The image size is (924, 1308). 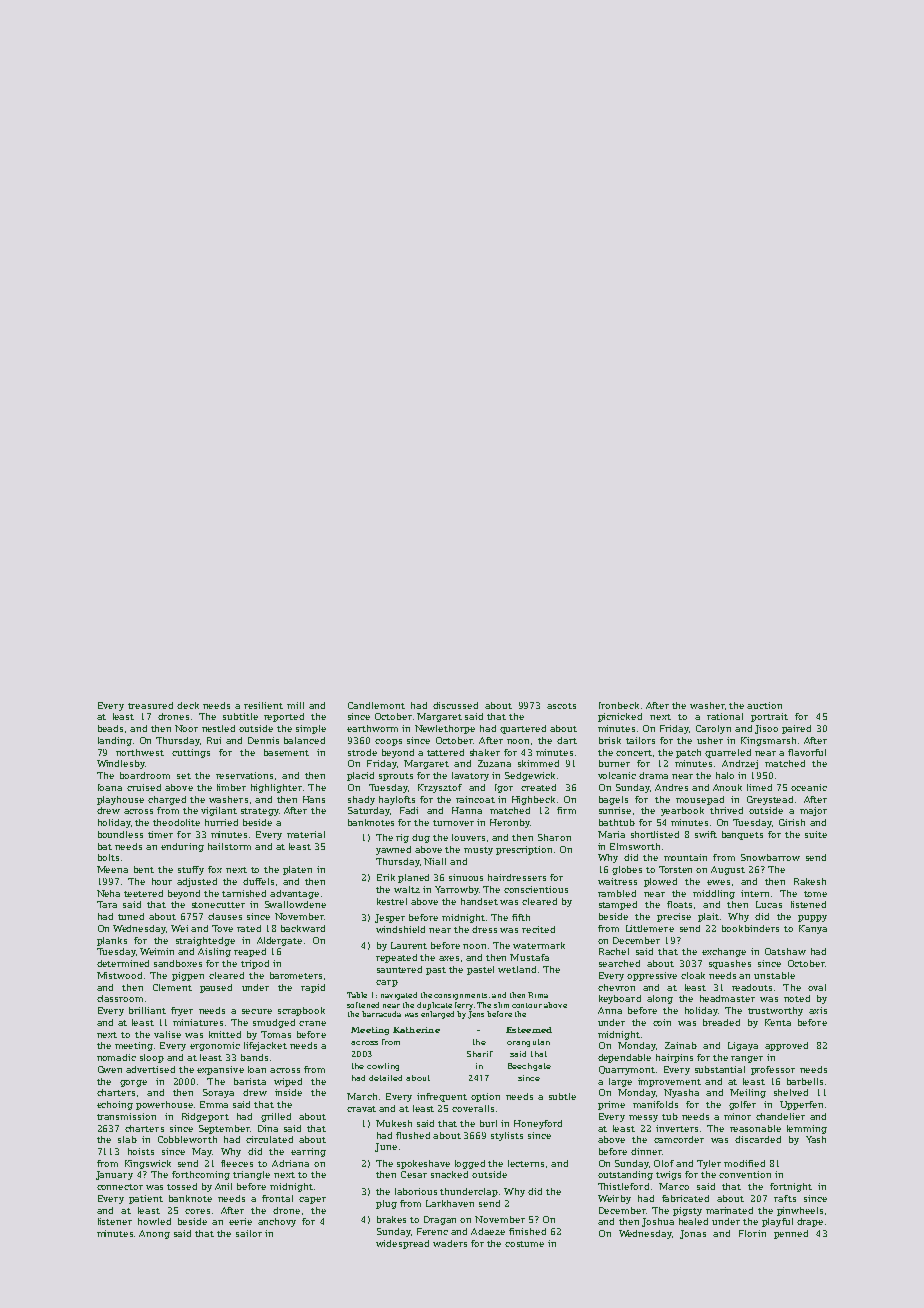 What do you see at coordinates (740, 764) in the image?
I see `Andrzej` at bounding box center [740, 764].
